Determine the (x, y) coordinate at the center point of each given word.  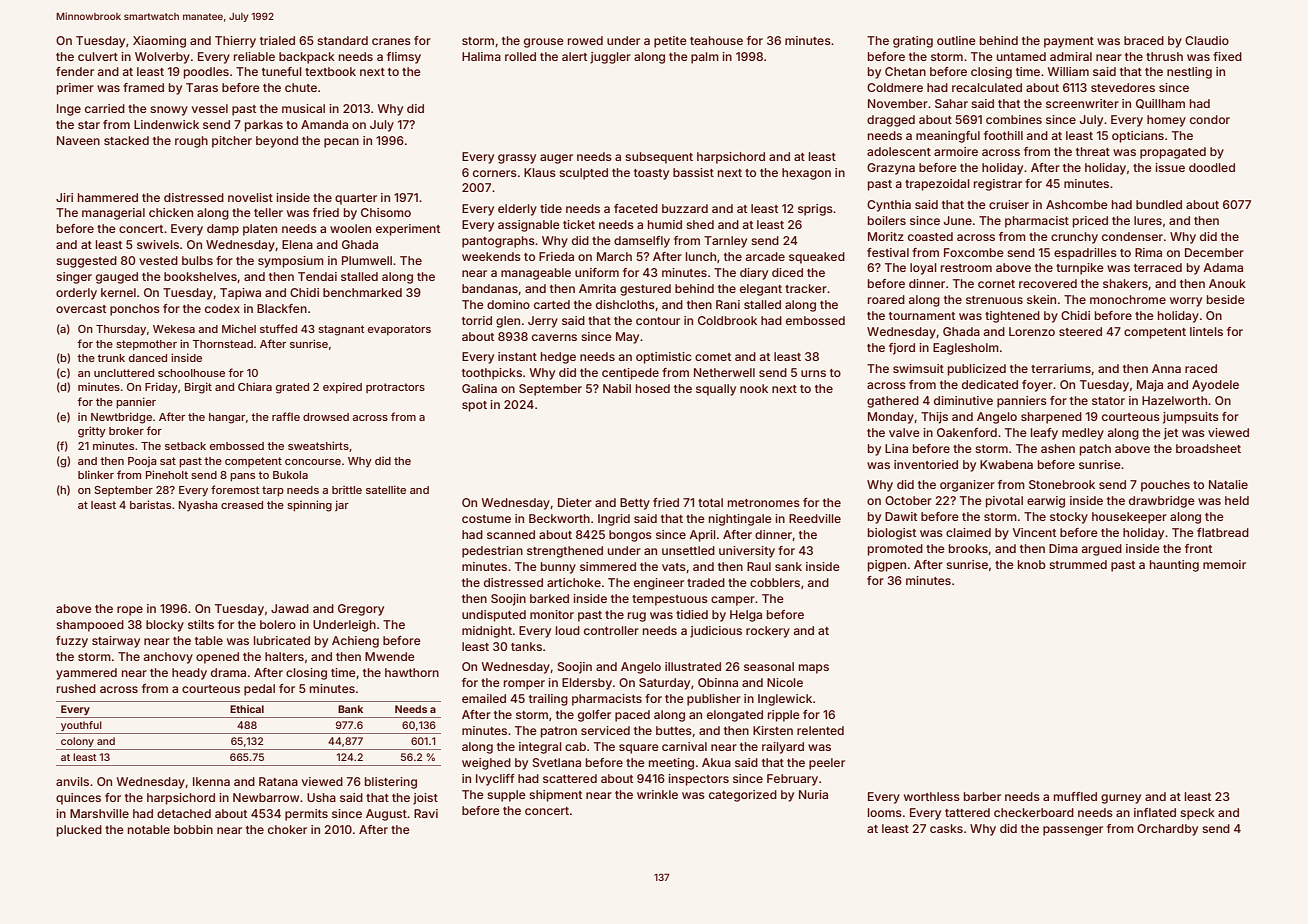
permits (306, 815)
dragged (891, 121)
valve (904, 432)
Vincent (1034, 532)
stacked (126, 140)
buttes (674, 730)
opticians (1138, 137)
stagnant (341, 330)
